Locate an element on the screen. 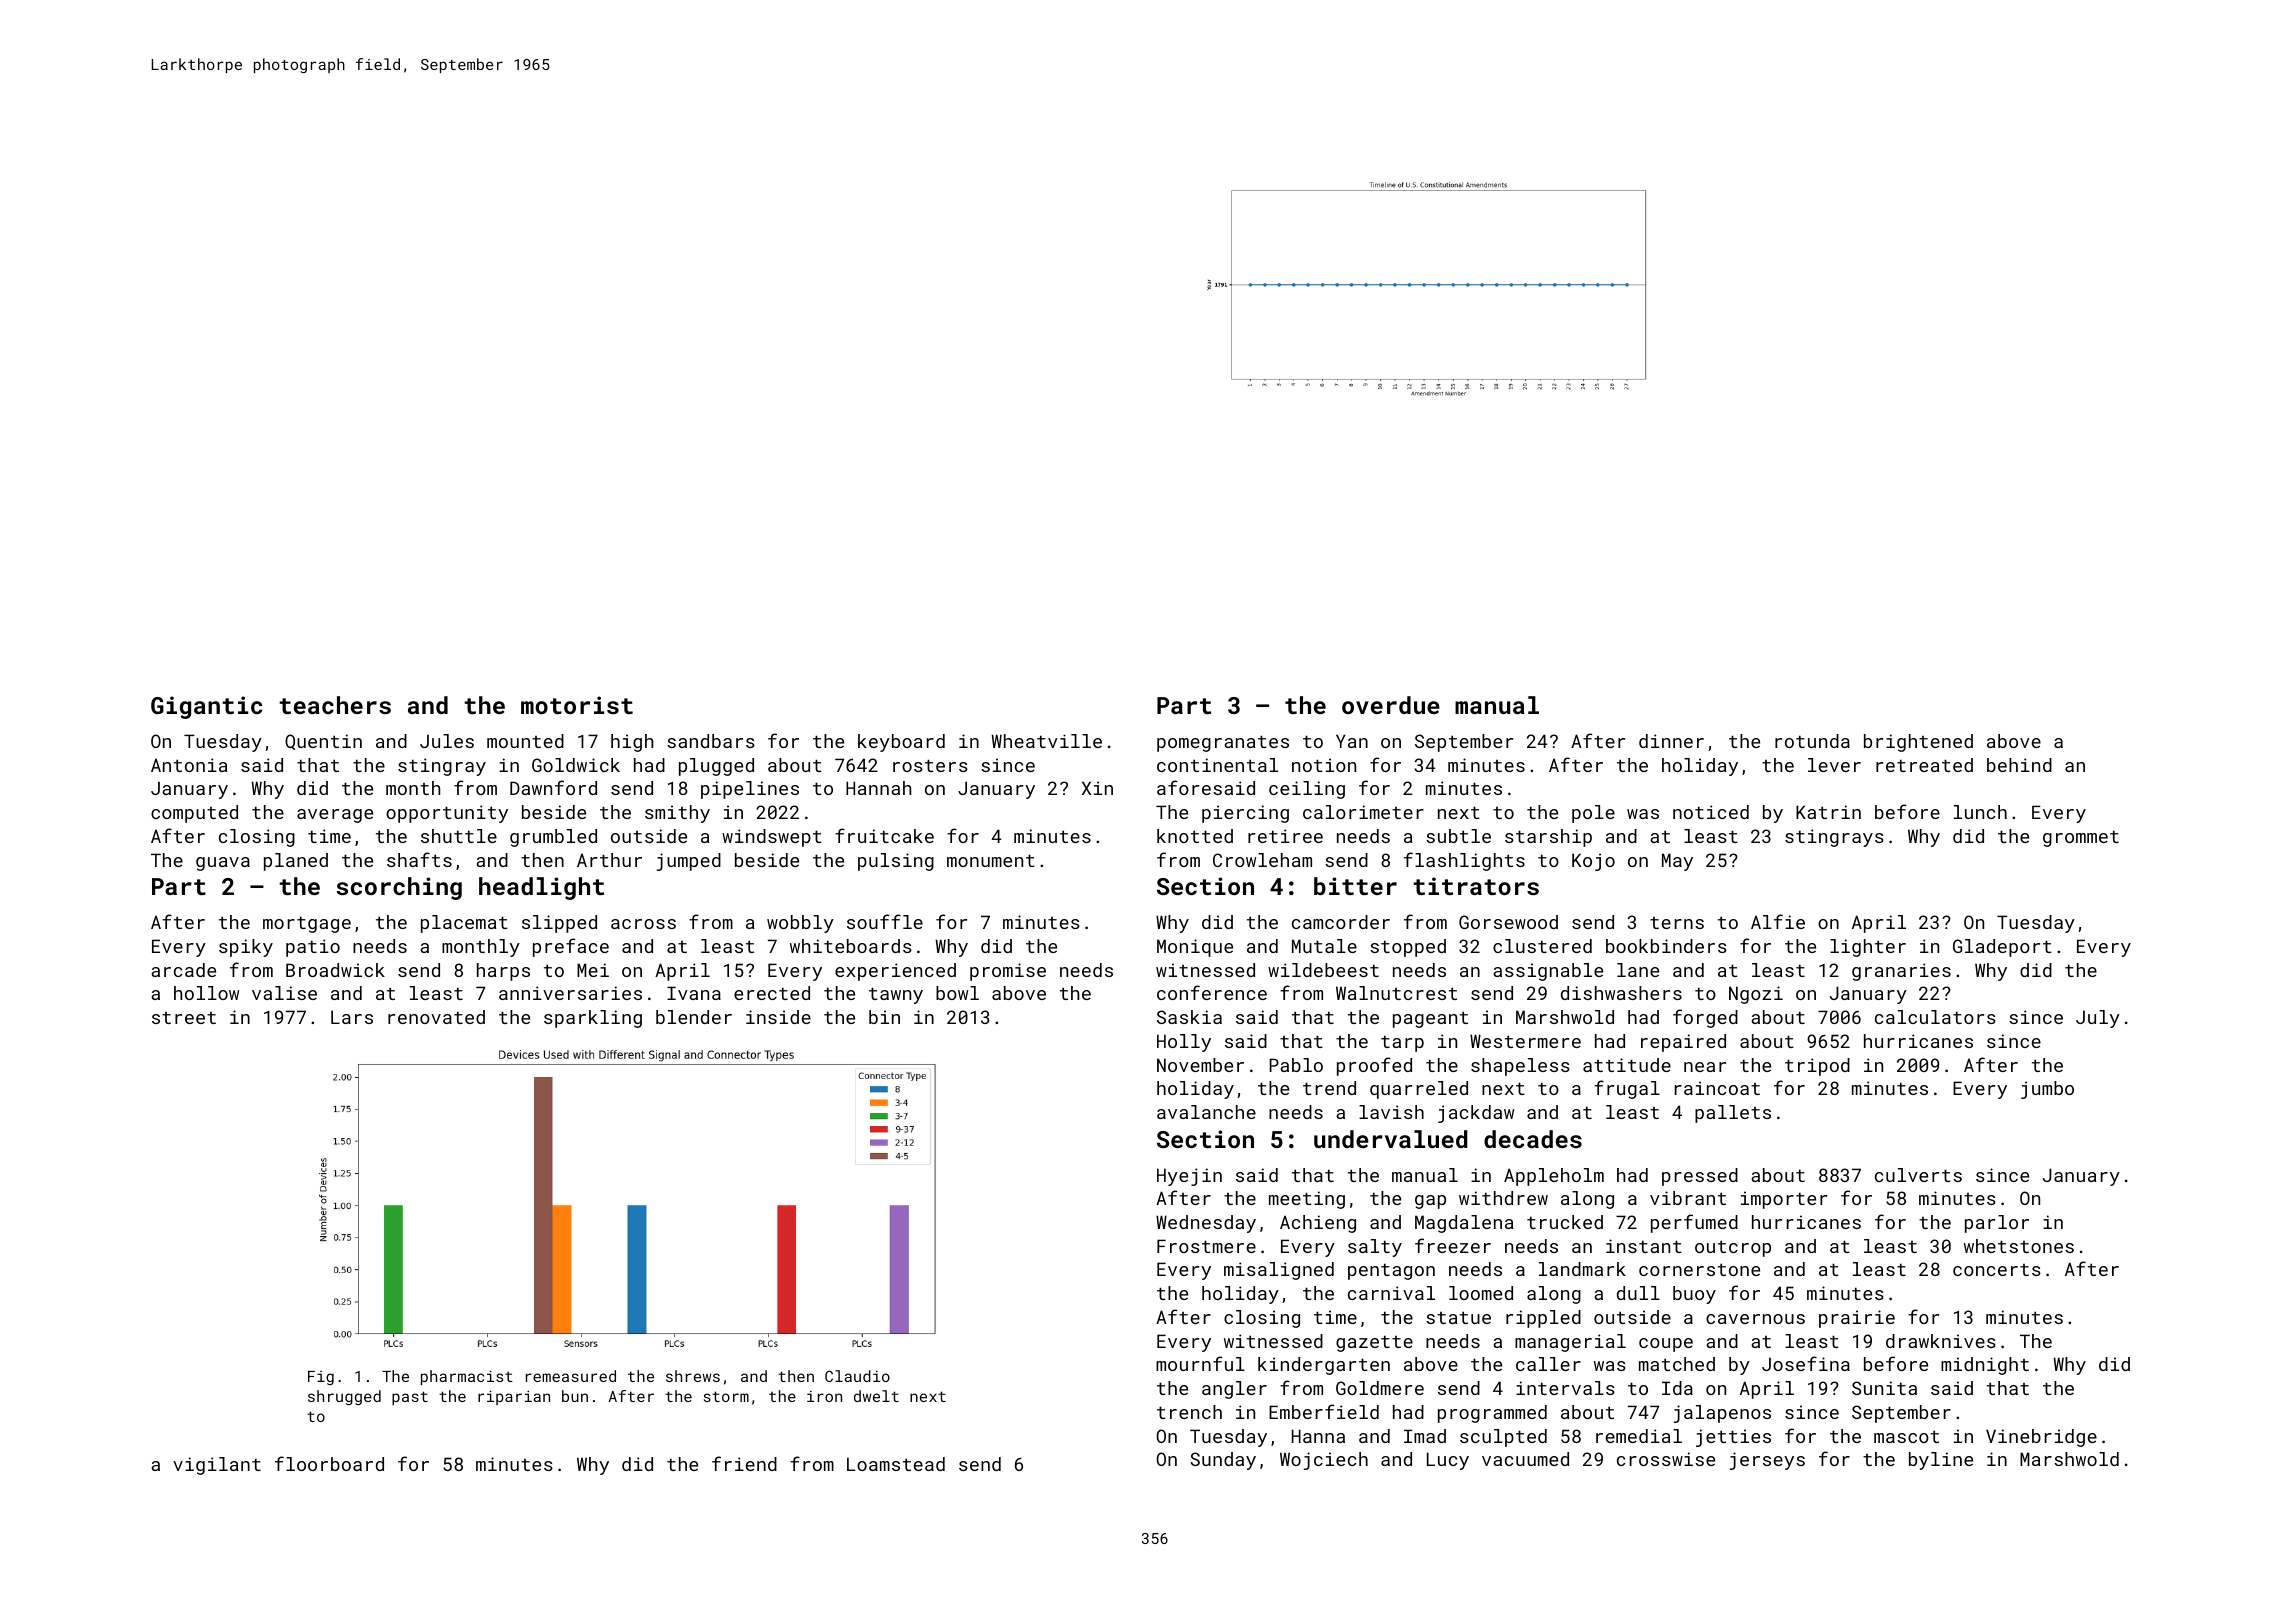  floorboard is located at coordinates (329, 1463).
